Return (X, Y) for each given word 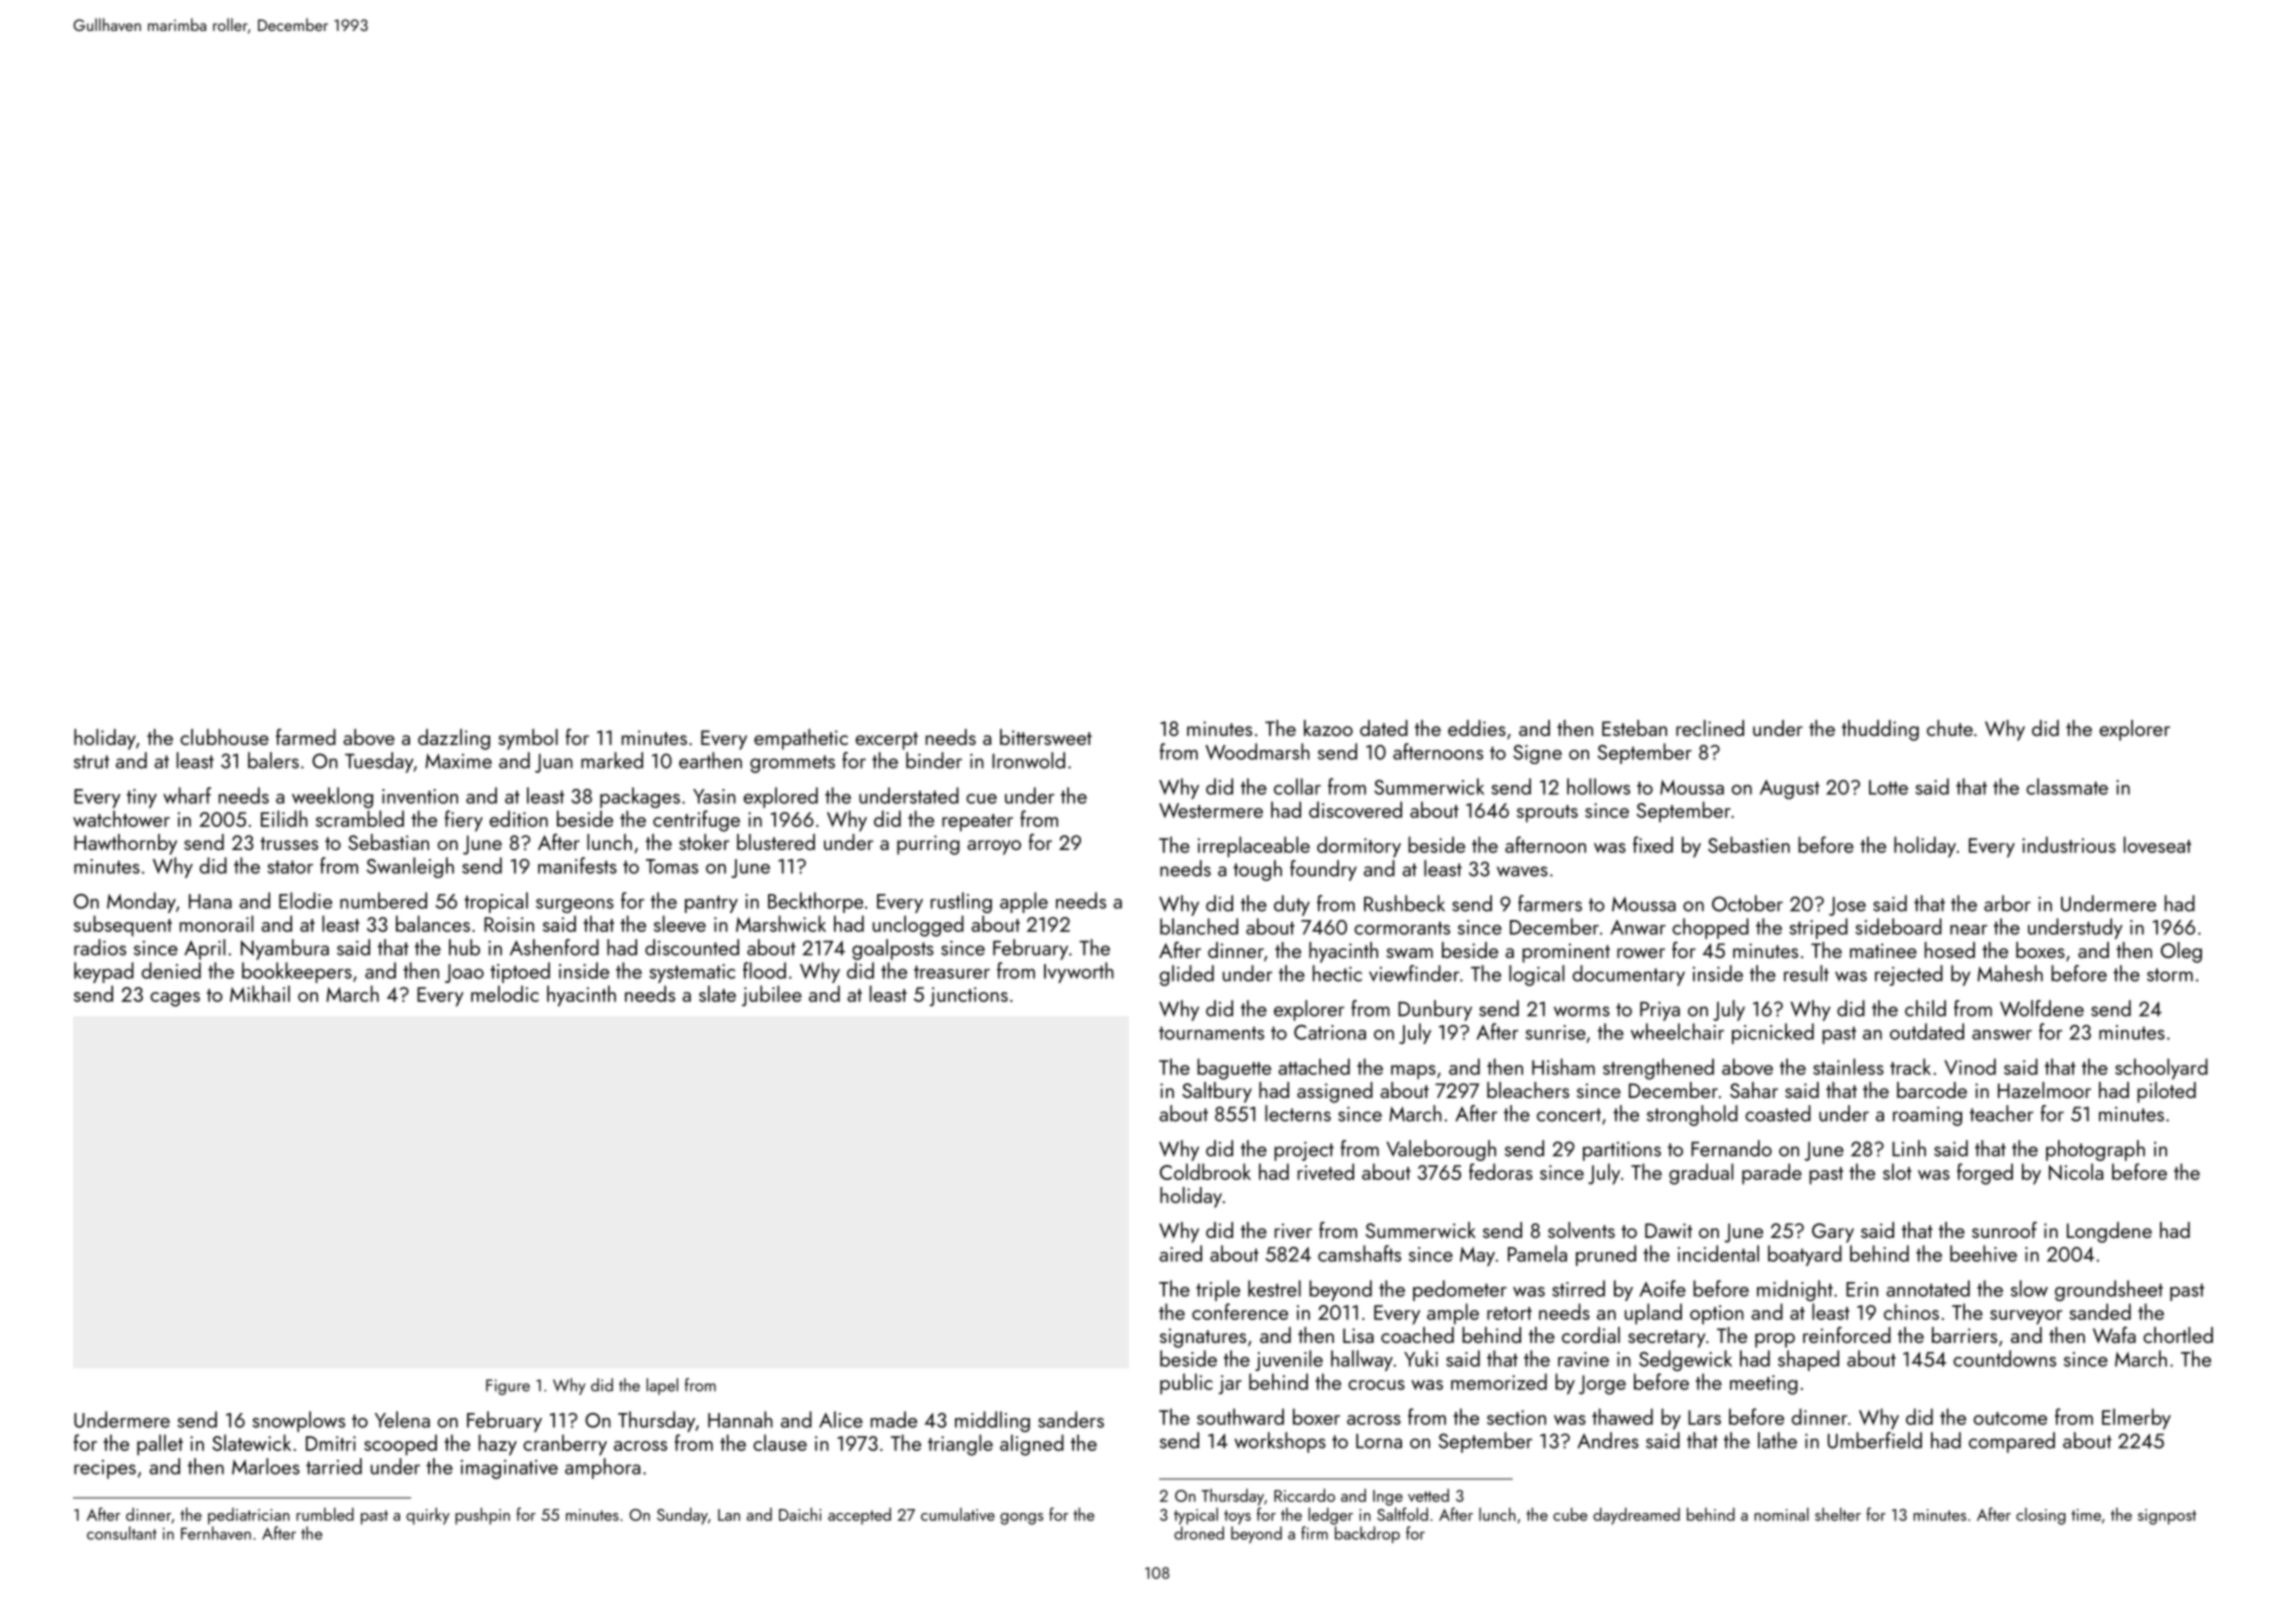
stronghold (1692, 1115)
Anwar (1638, 927)
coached (1417, 1335)
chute (1950, 728)
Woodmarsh (1257, 751)
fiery (464, 821)
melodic (505, 993)
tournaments (1211, 1033)
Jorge (1602, 1385)
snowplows (298, 1421)
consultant (122, 1533)
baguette (1234, 1069)
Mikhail (260, 993)
